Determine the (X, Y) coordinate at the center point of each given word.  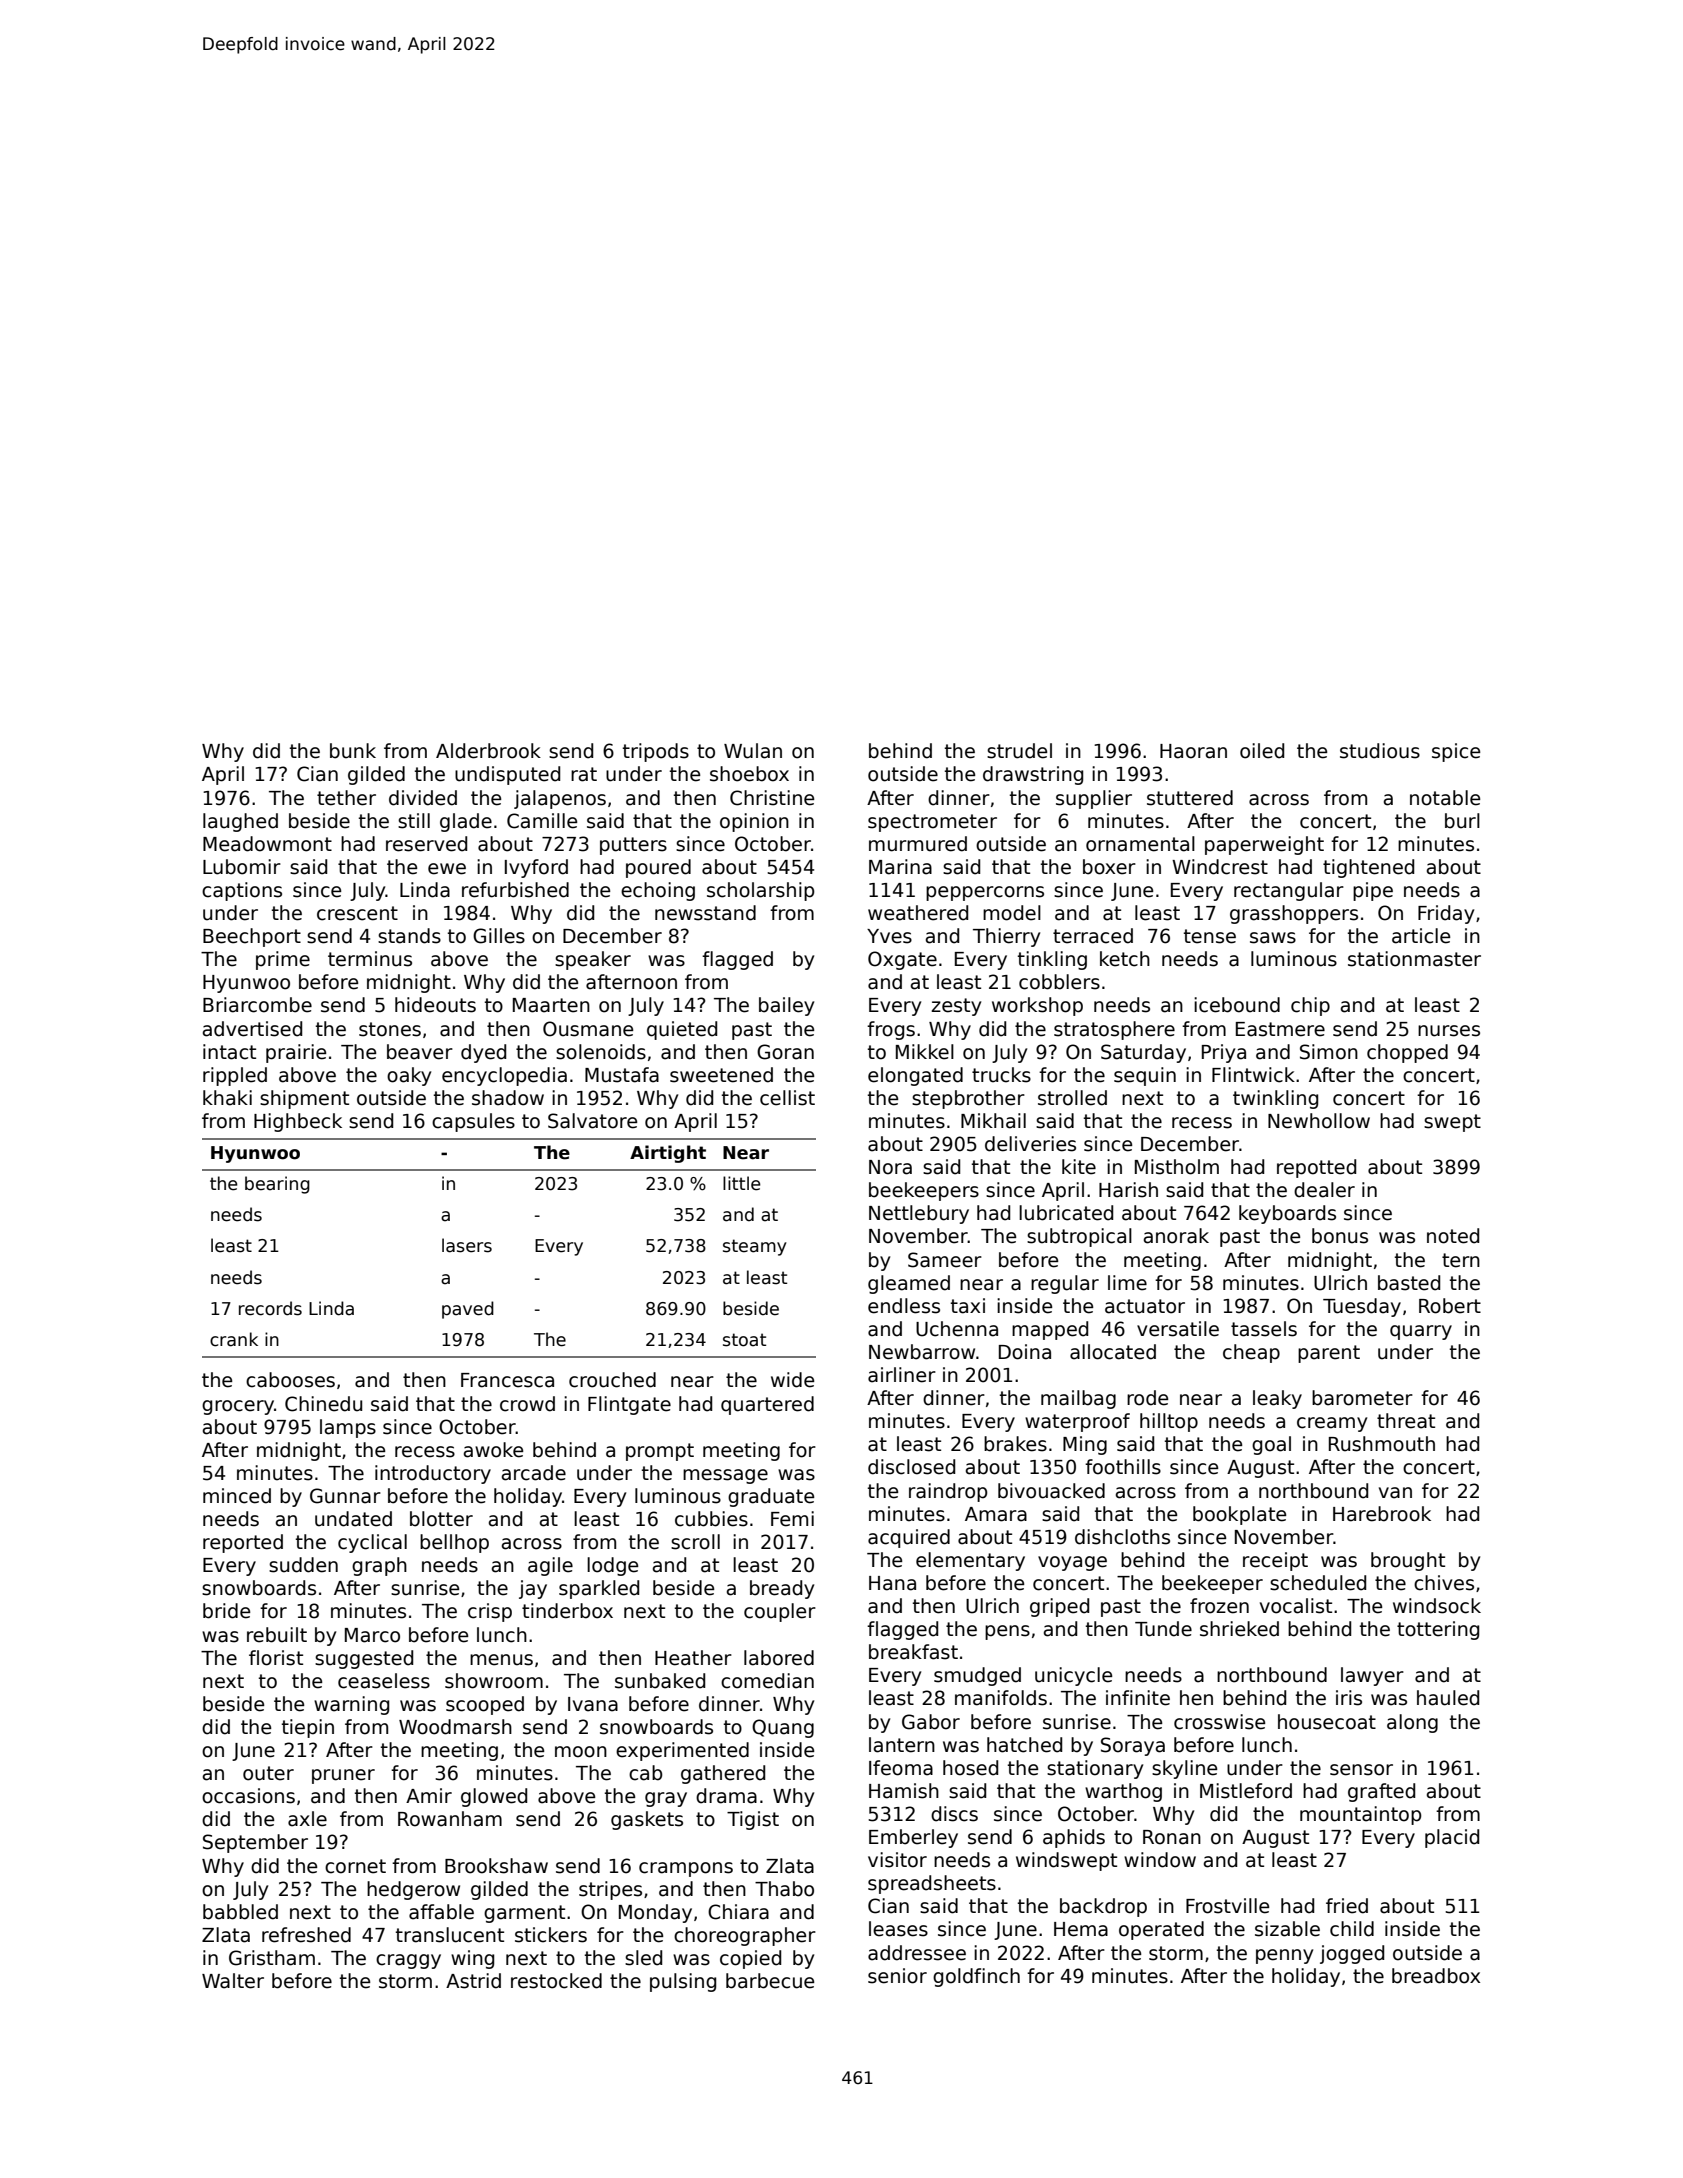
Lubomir (242, 867)
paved (468, 1310)
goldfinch (976, 1977)
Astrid (473, 1981)
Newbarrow (922, 1352)
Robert (1450, 1306)
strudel (1019, 751)
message (725, 1476)
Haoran (1193, 751)
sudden (303, 1565)
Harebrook (1382, 1514)
